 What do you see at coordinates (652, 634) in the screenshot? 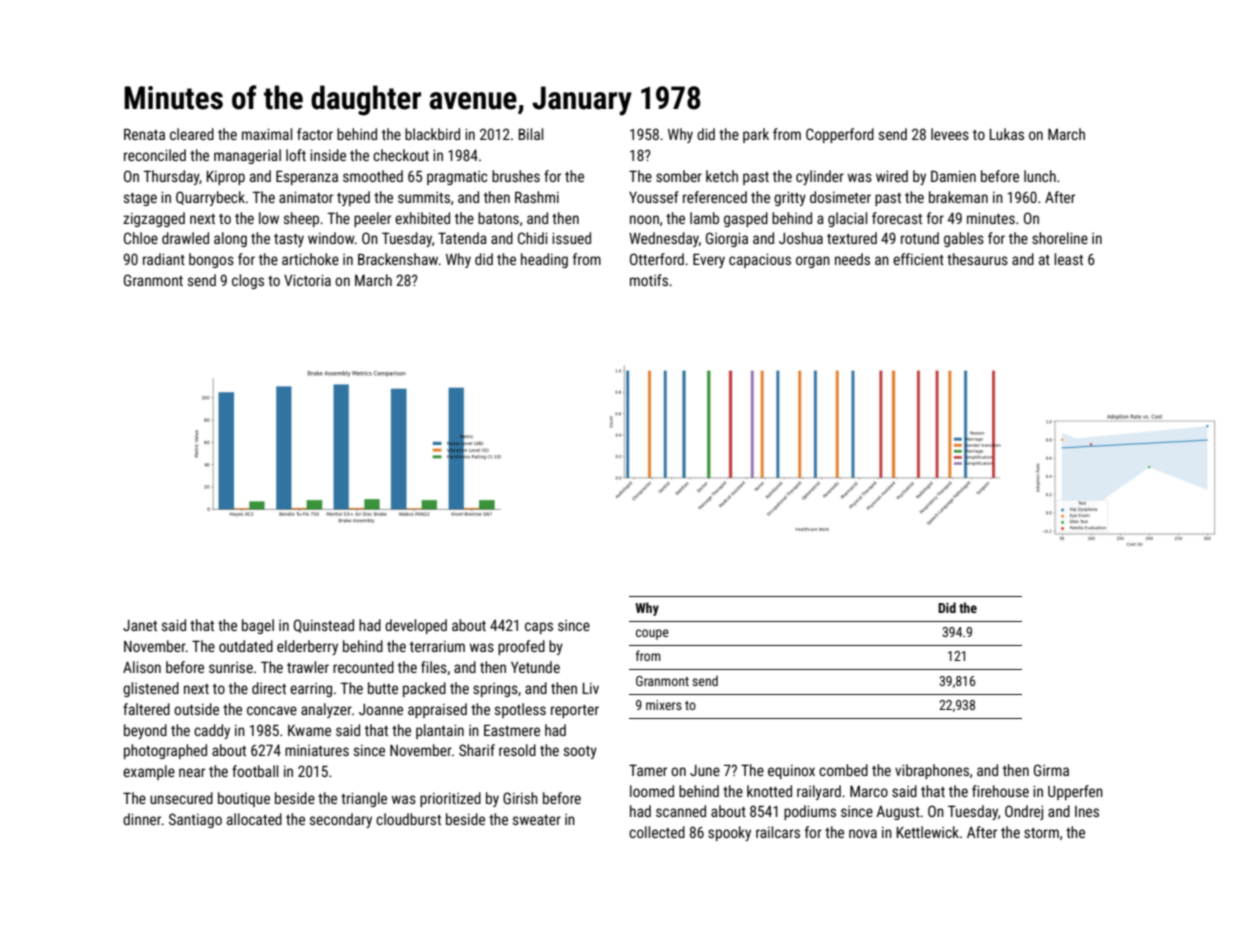
I see `coupe` at bounding box center [652, 634].
